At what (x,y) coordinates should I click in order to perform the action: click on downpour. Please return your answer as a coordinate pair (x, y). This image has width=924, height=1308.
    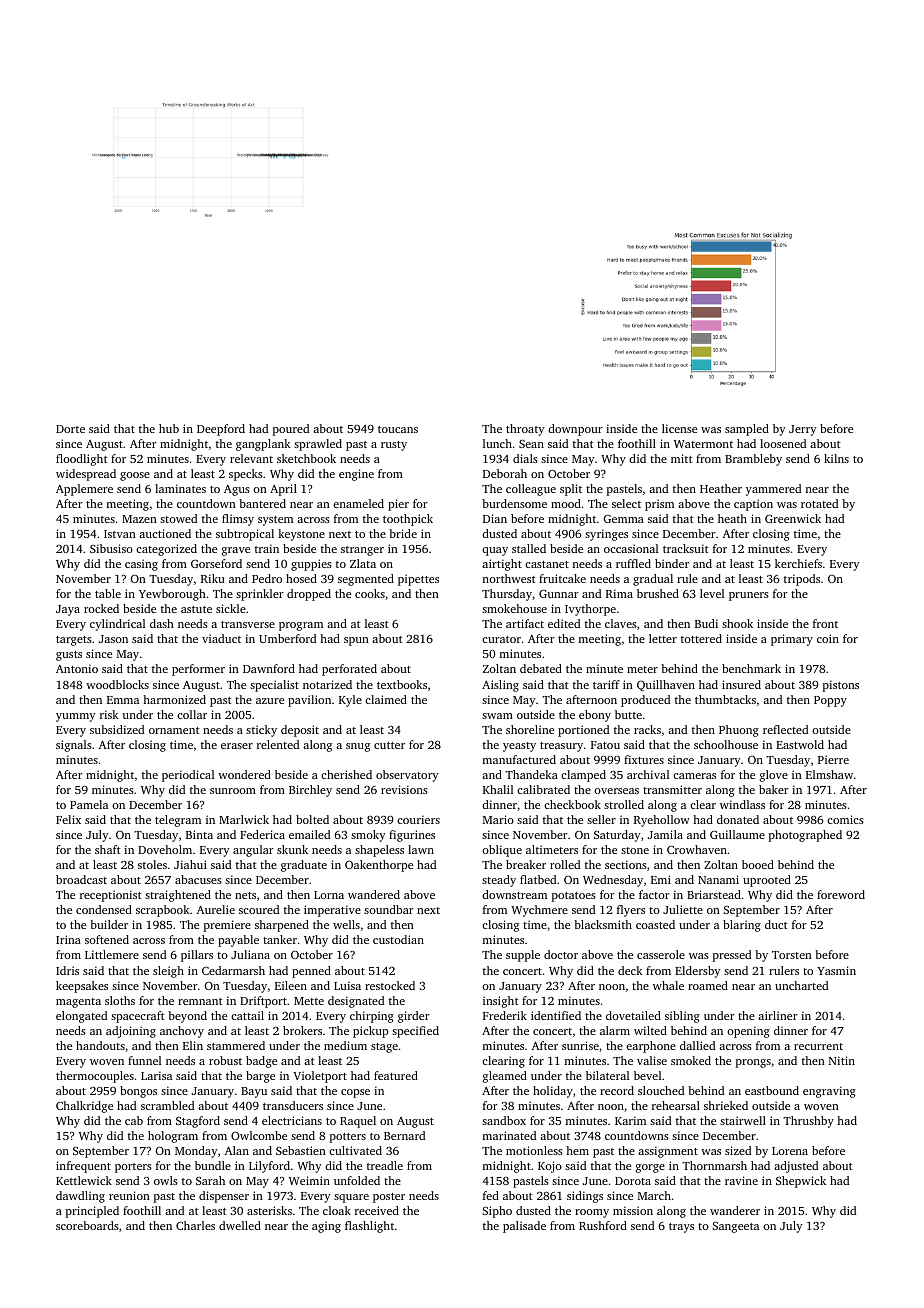
    Looking at the image, I should click on (575, 430).
